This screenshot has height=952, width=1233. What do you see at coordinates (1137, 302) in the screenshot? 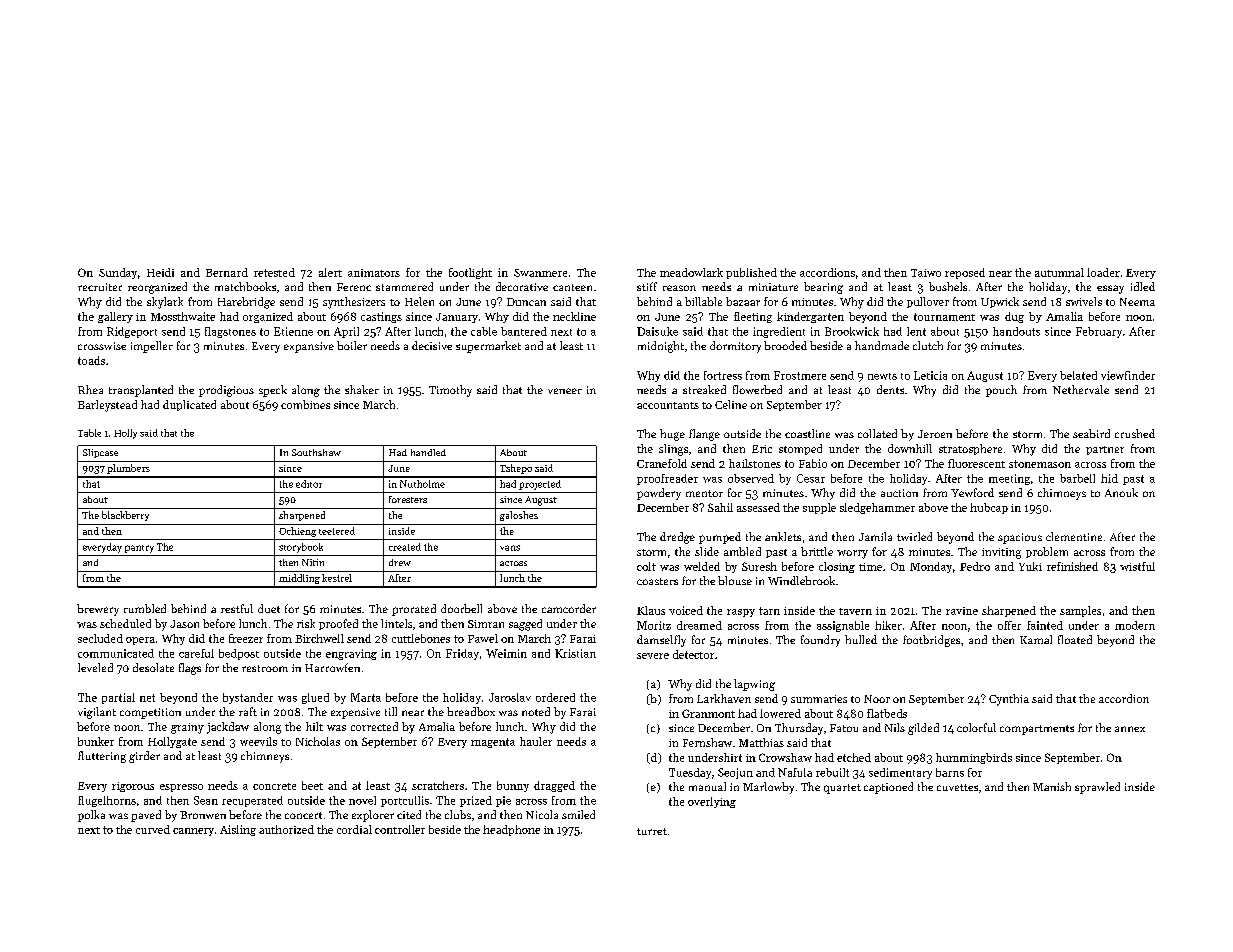
I see `Neema` at bounding box center [1137, 302].
